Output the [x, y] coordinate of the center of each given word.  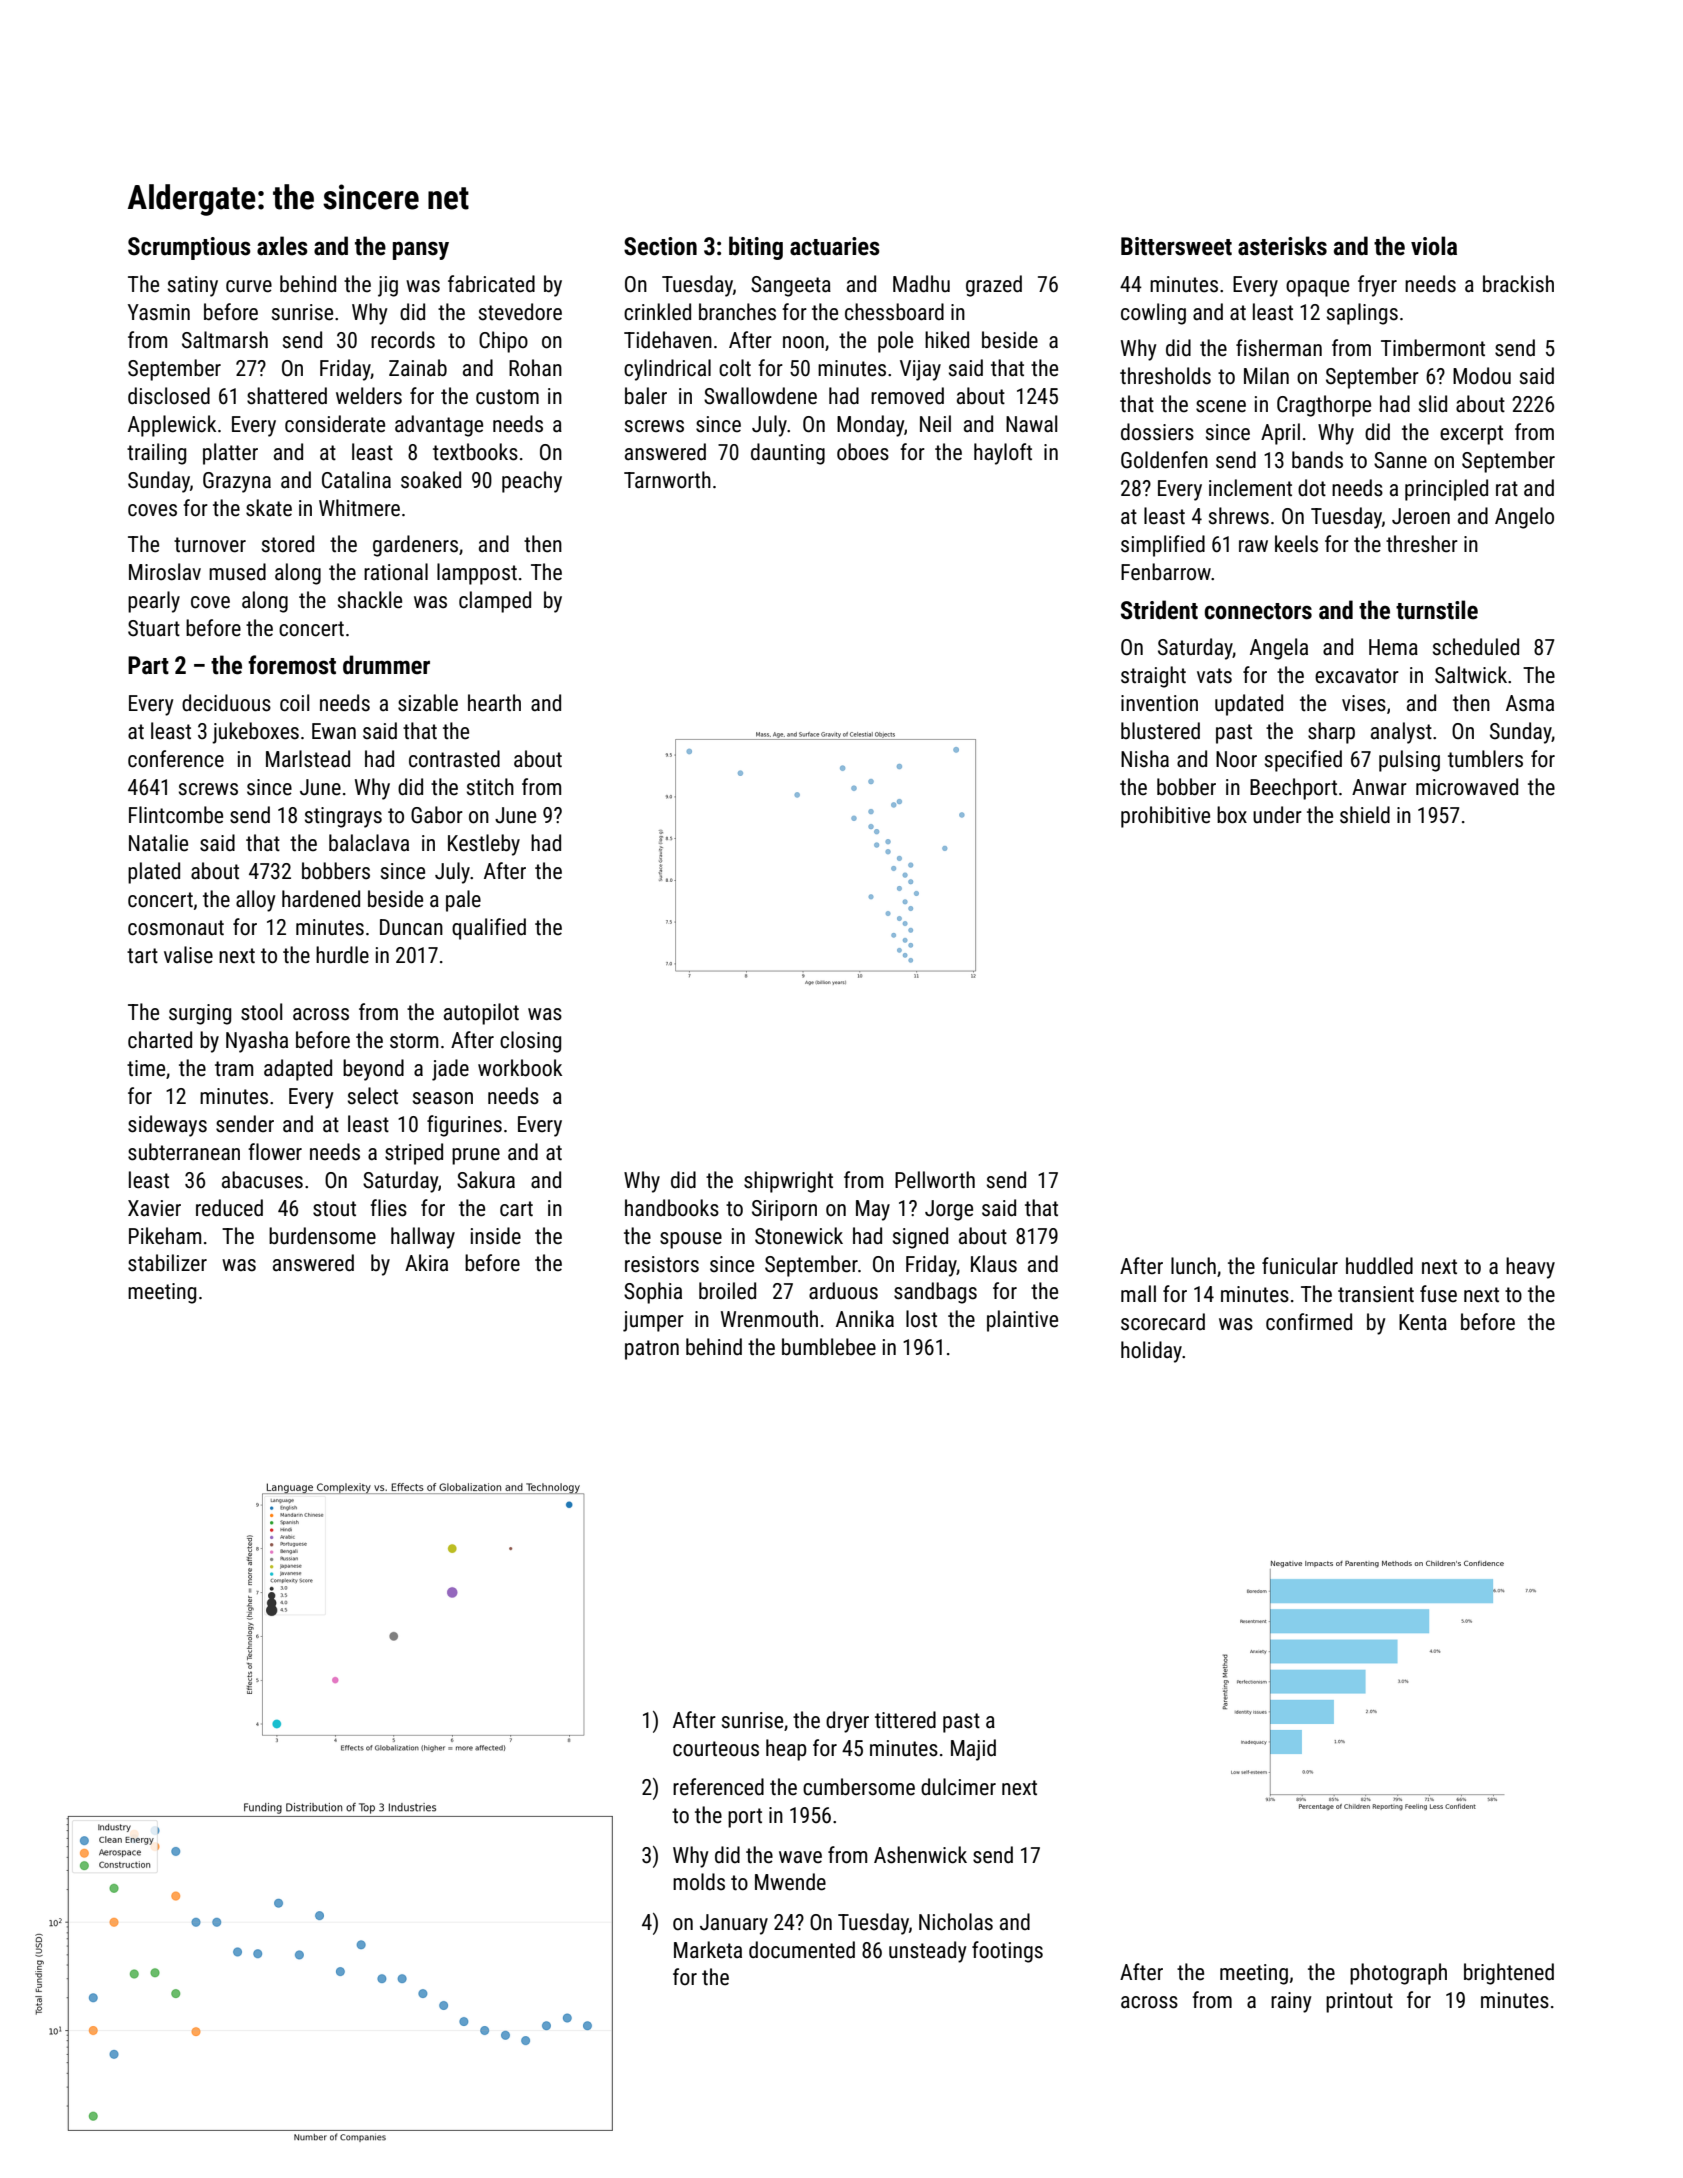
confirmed [1309, 1322]
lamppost [477, 574]
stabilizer [167, 1263]
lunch [1193, 1266]
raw [1253, 546]
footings [1007, 1952]
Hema [1393, 647]
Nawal [1031, 423]
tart [142, 956]
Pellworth [935, 1180]
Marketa [708, 1950]
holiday [1151, 1352]
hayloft [1003, 454]
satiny [193, 286]
